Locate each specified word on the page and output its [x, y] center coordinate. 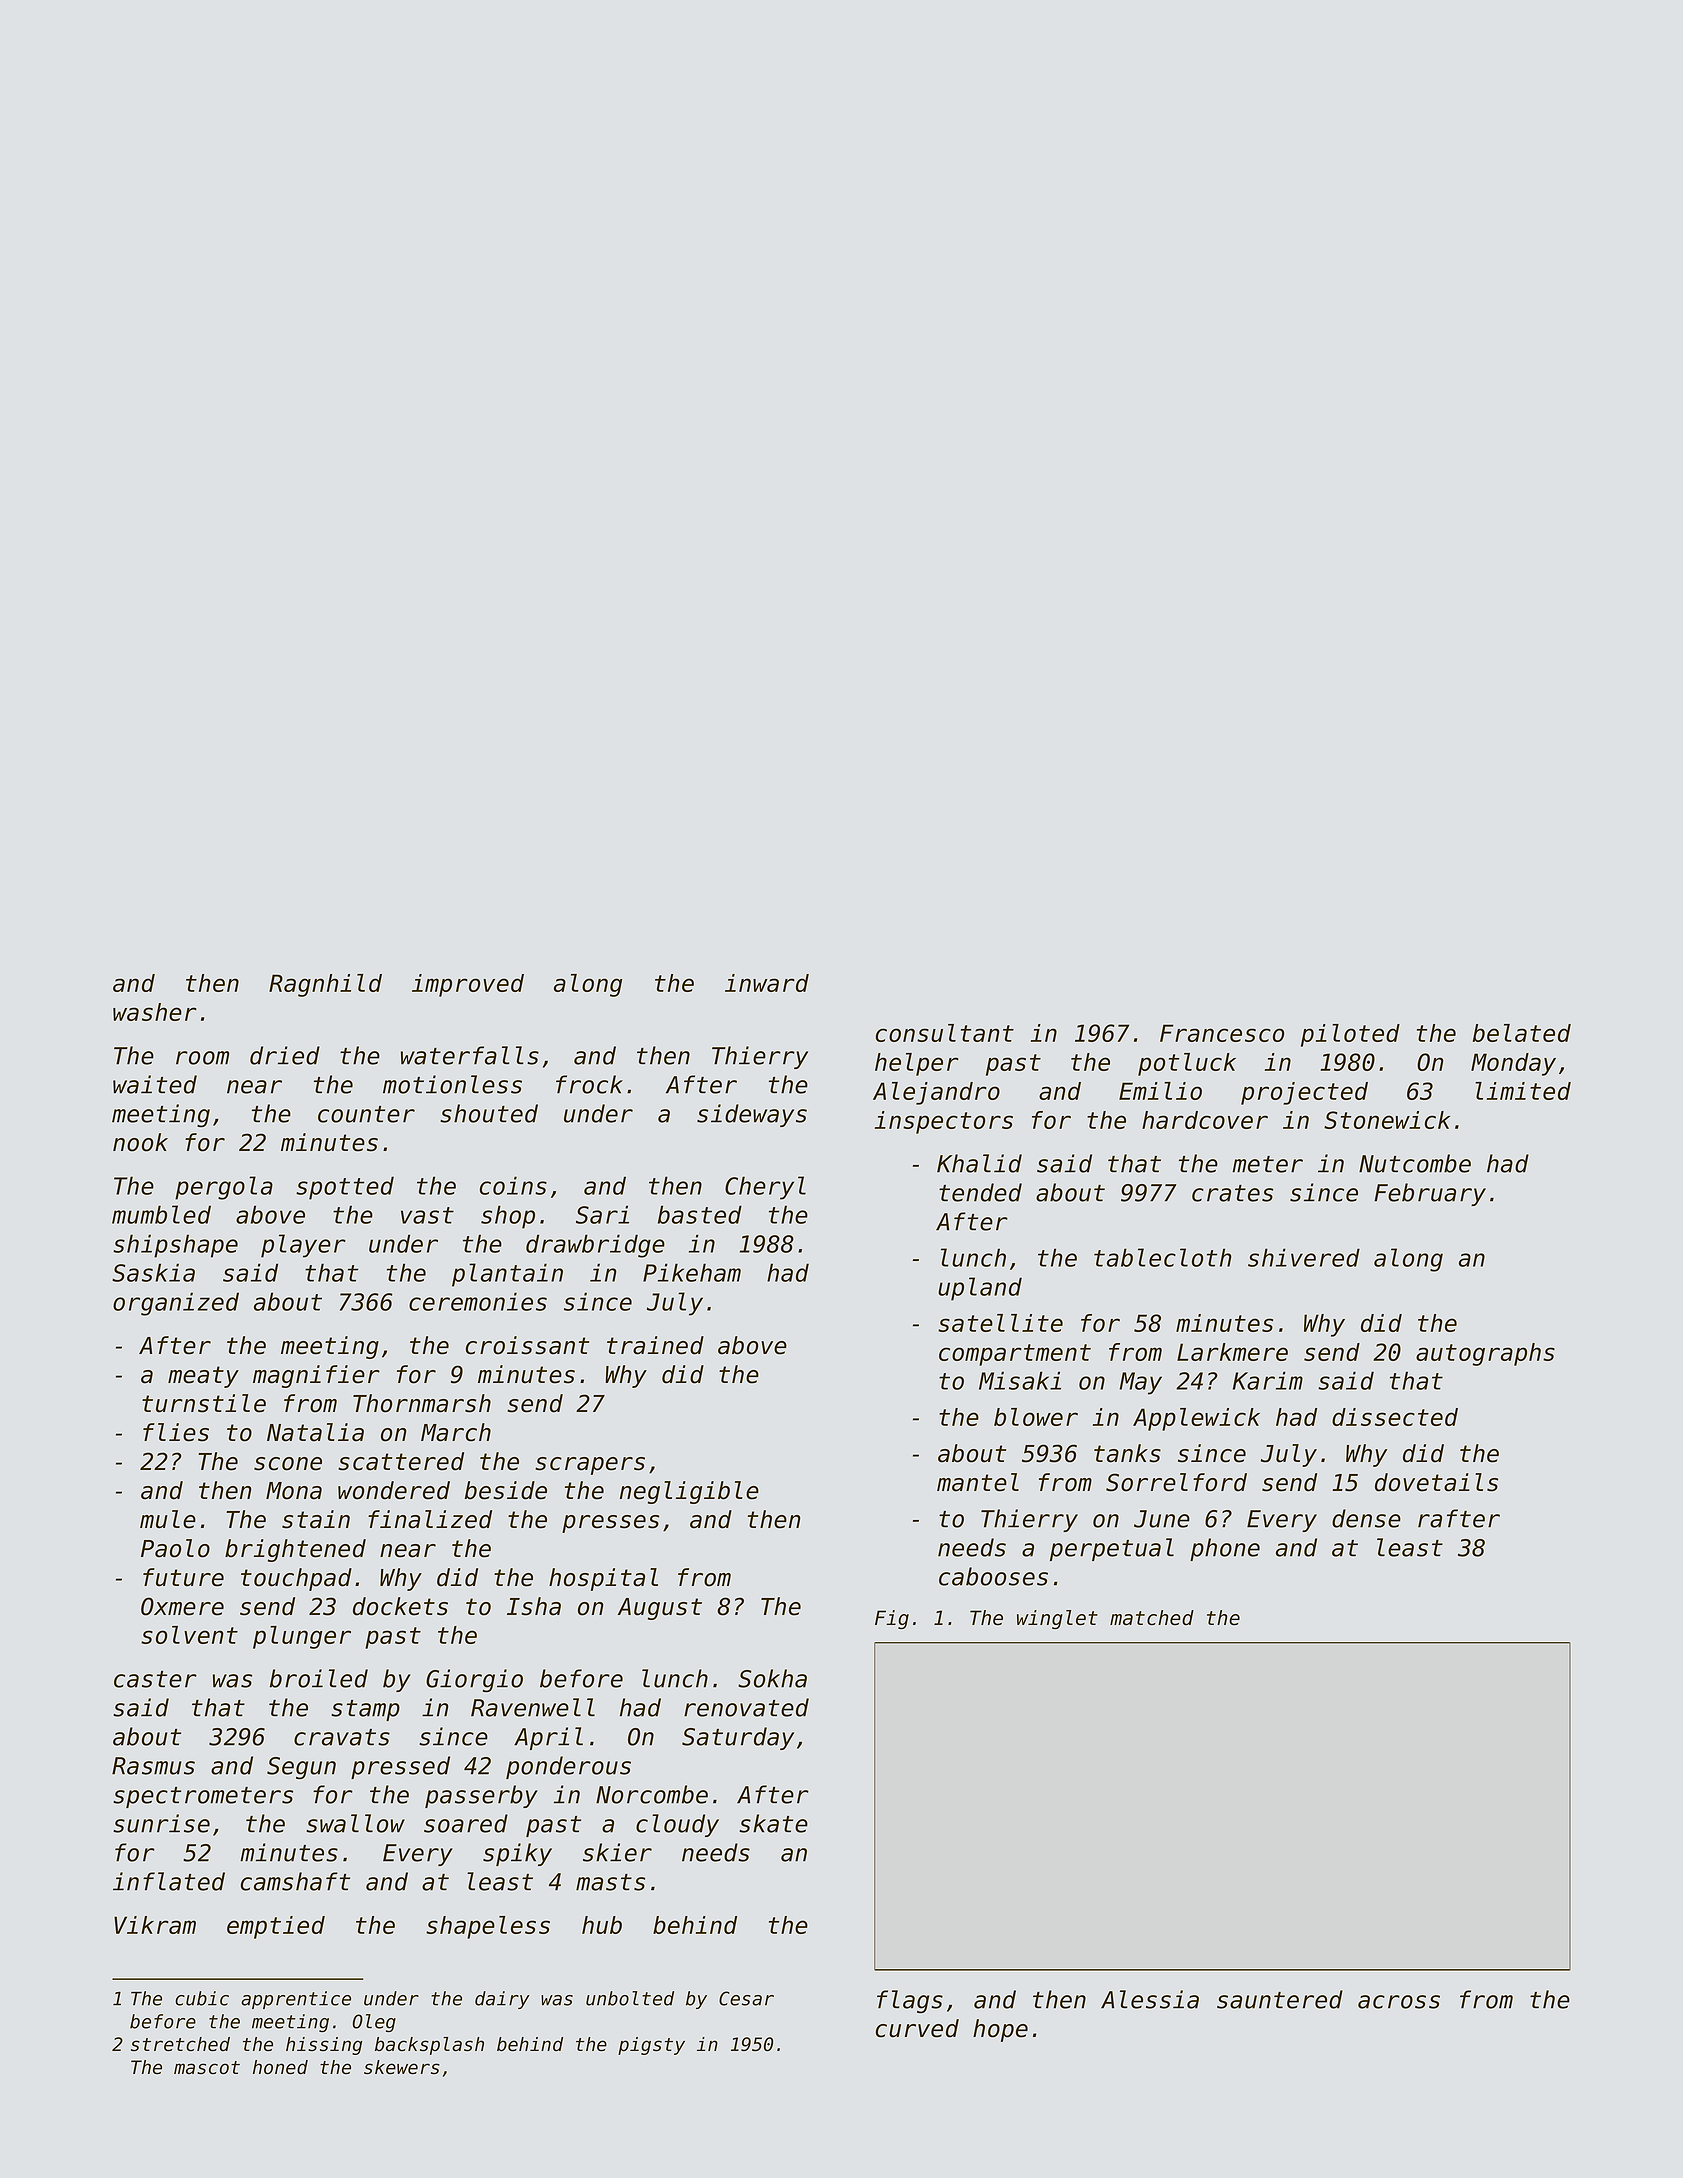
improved [468, 985]
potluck [1187, 1064]
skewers [402, 2067]
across [1399, 2002]
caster [155, 1679]
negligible [689, 1492]
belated [1522, 1033]
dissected [1395, 1417]
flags [910, 2002]
